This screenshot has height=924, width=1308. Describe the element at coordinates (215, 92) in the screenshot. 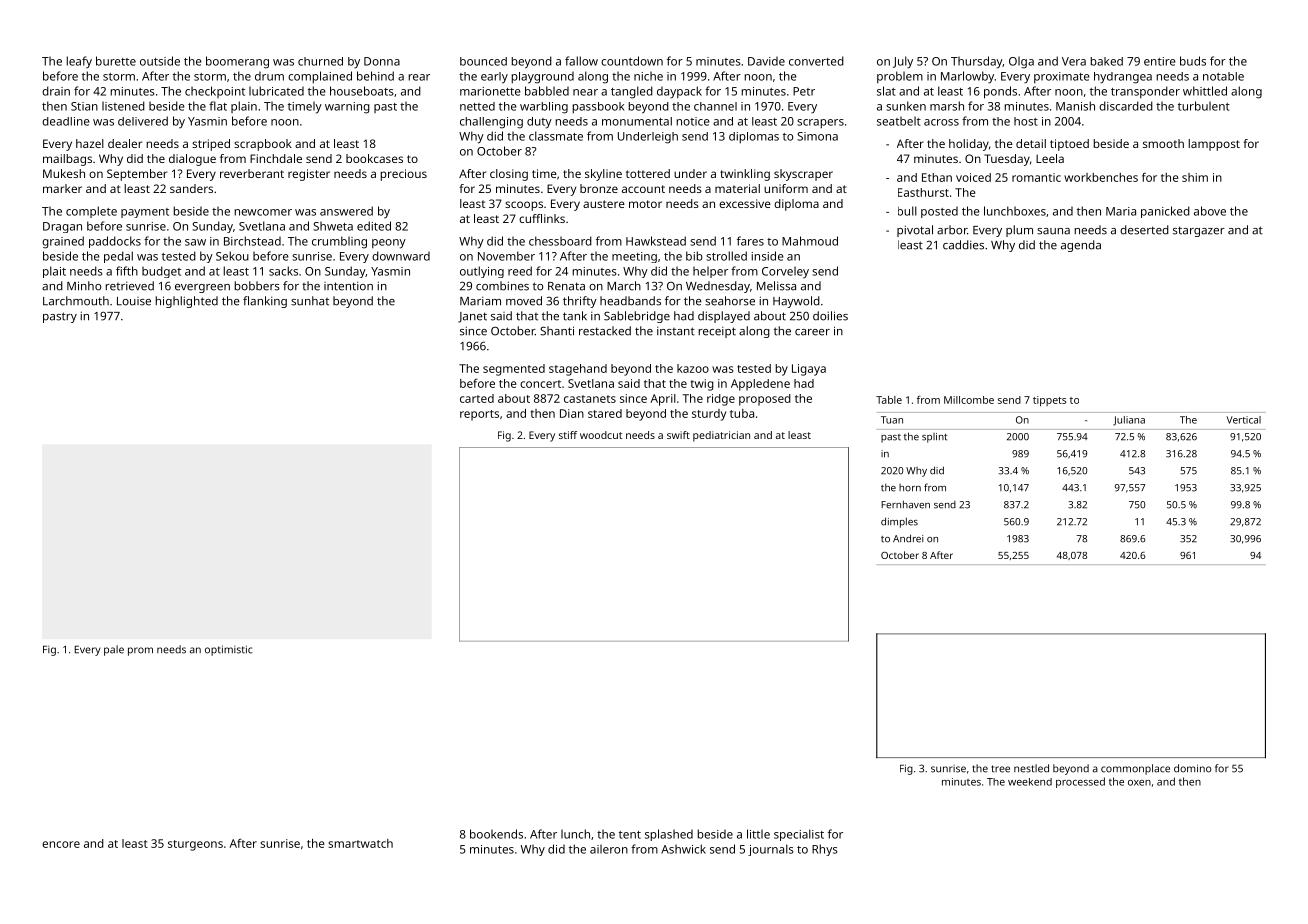

I see `checkpoint` at that location.
